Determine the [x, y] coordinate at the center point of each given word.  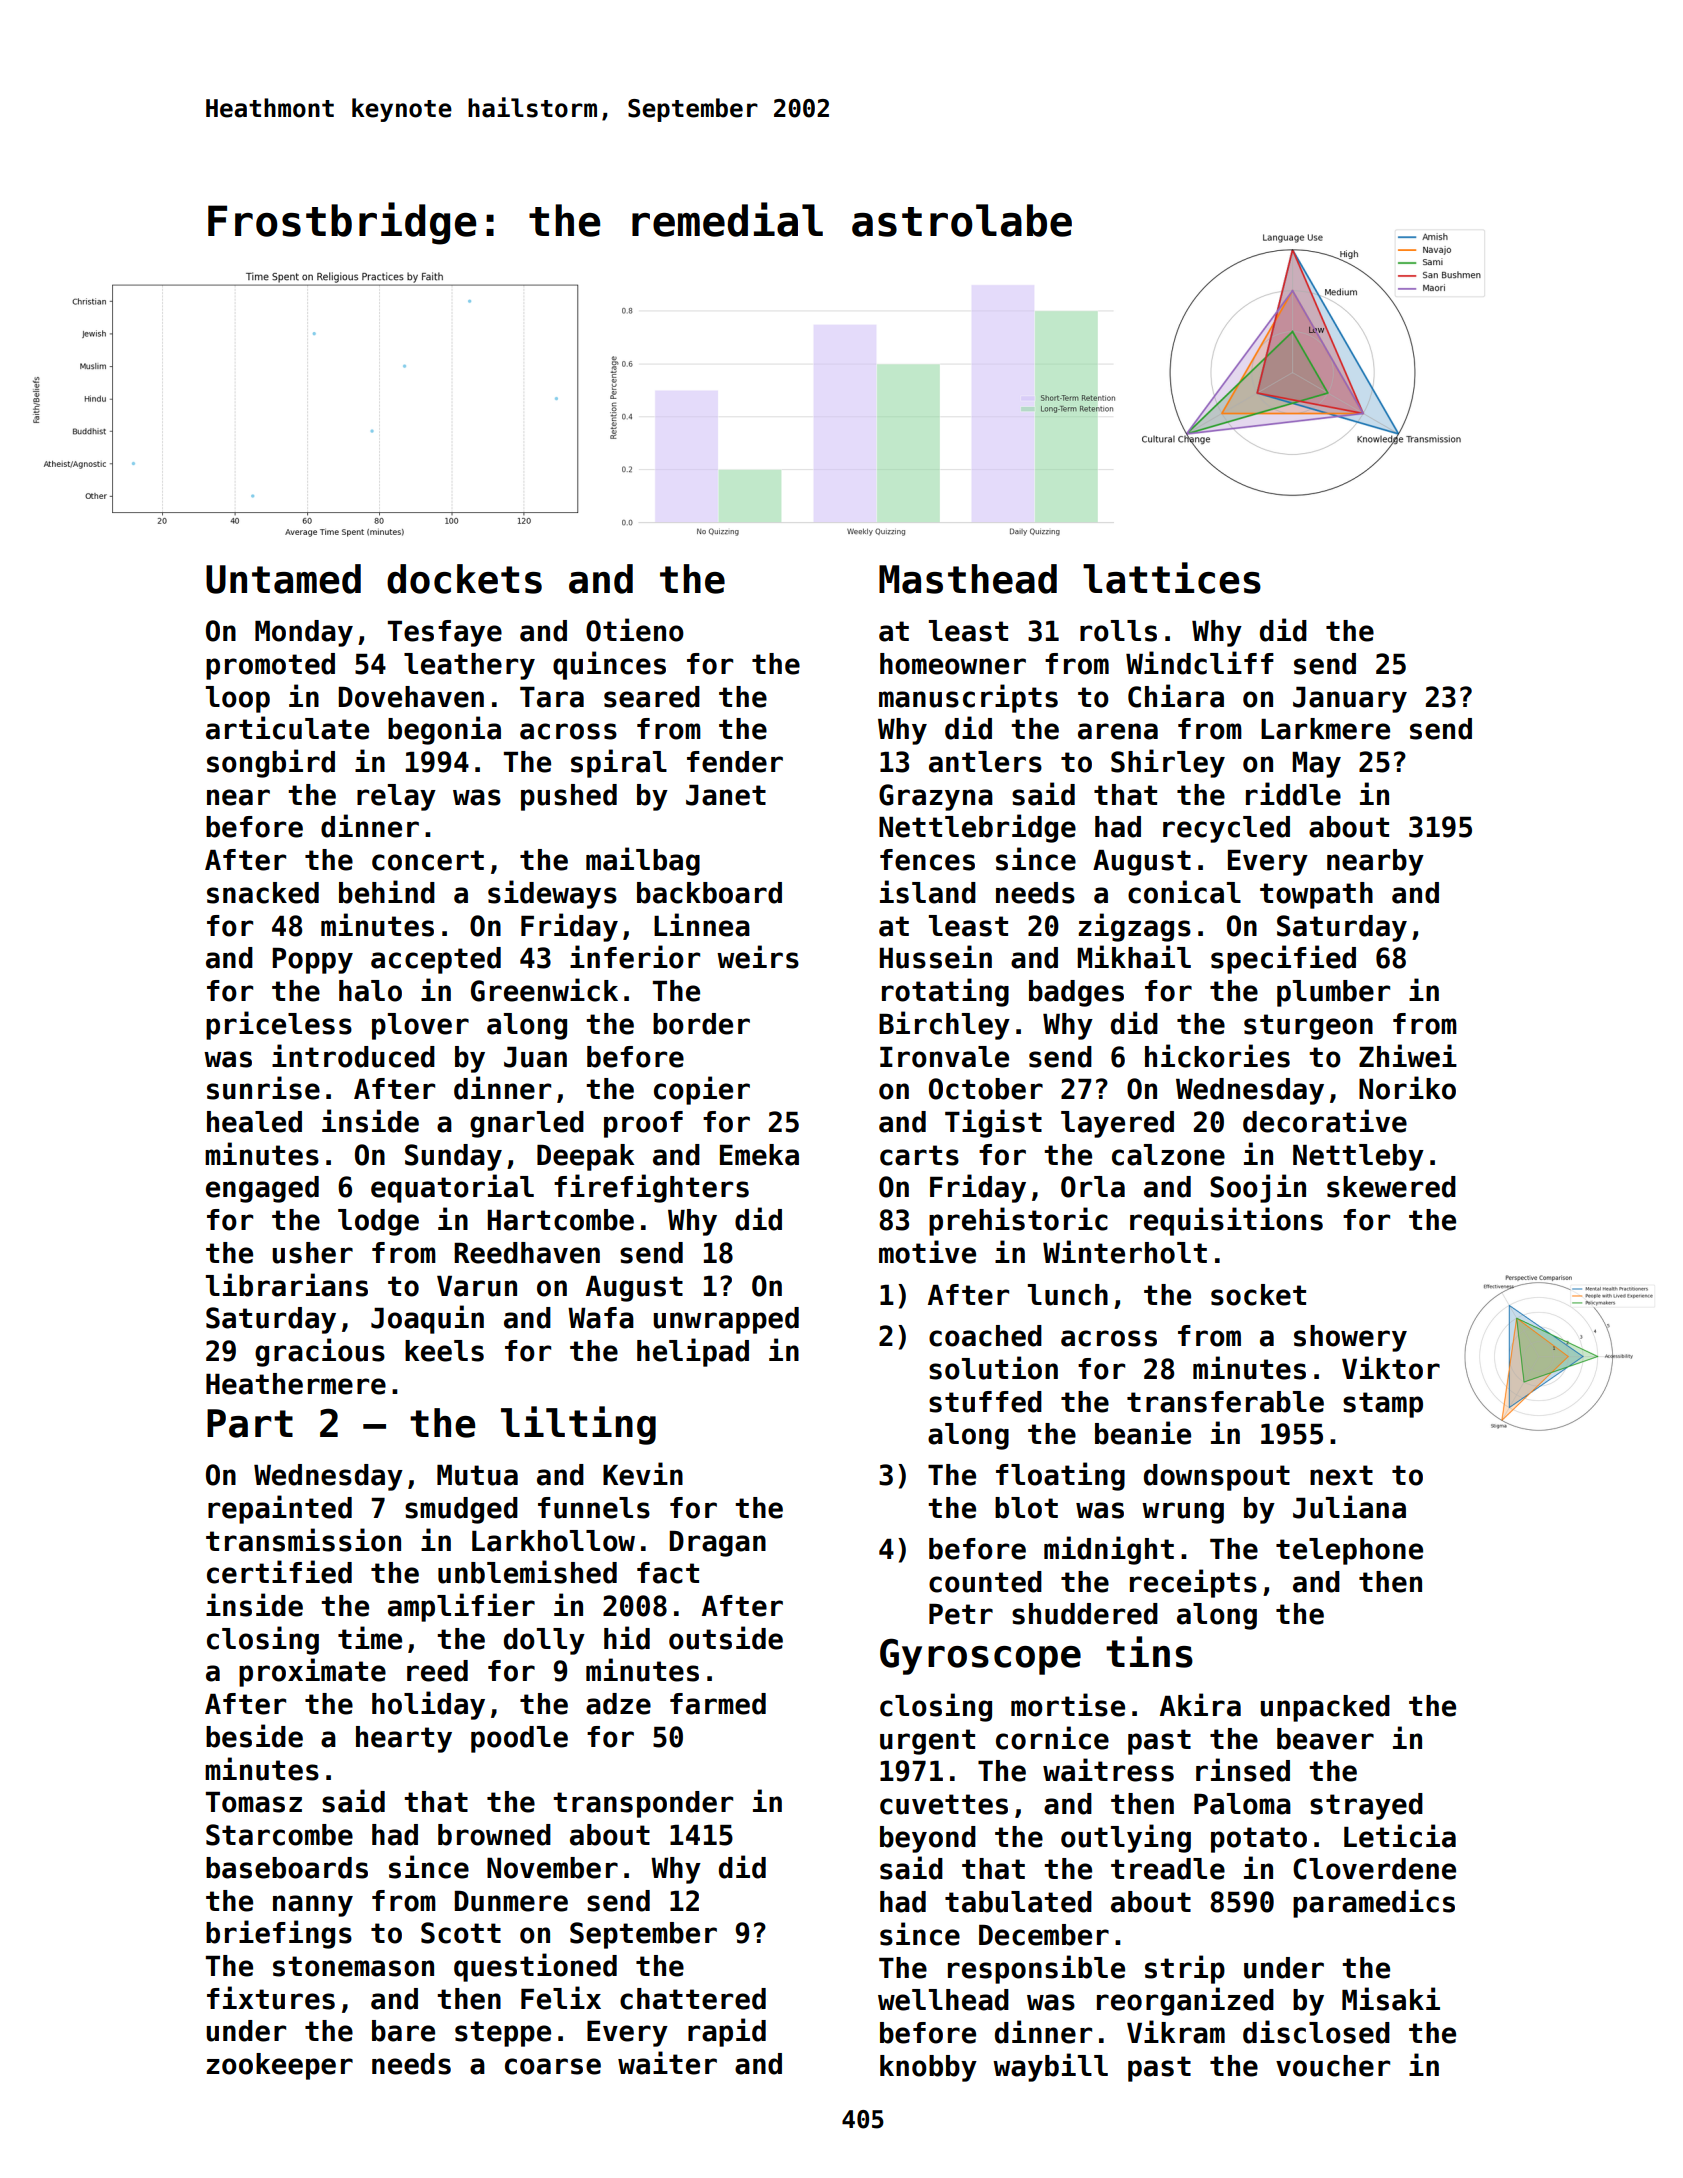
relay [396, 797]
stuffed [985, 1402]
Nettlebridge [977, 828]
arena [1118, 731]
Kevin [643, 1474]
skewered [1391, 1187]
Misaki [1391, 1999]
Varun [477, 1286]
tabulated [1018, 1902]
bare [403, 2031]
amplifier [461, 1607]
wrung [1183, 1513]
